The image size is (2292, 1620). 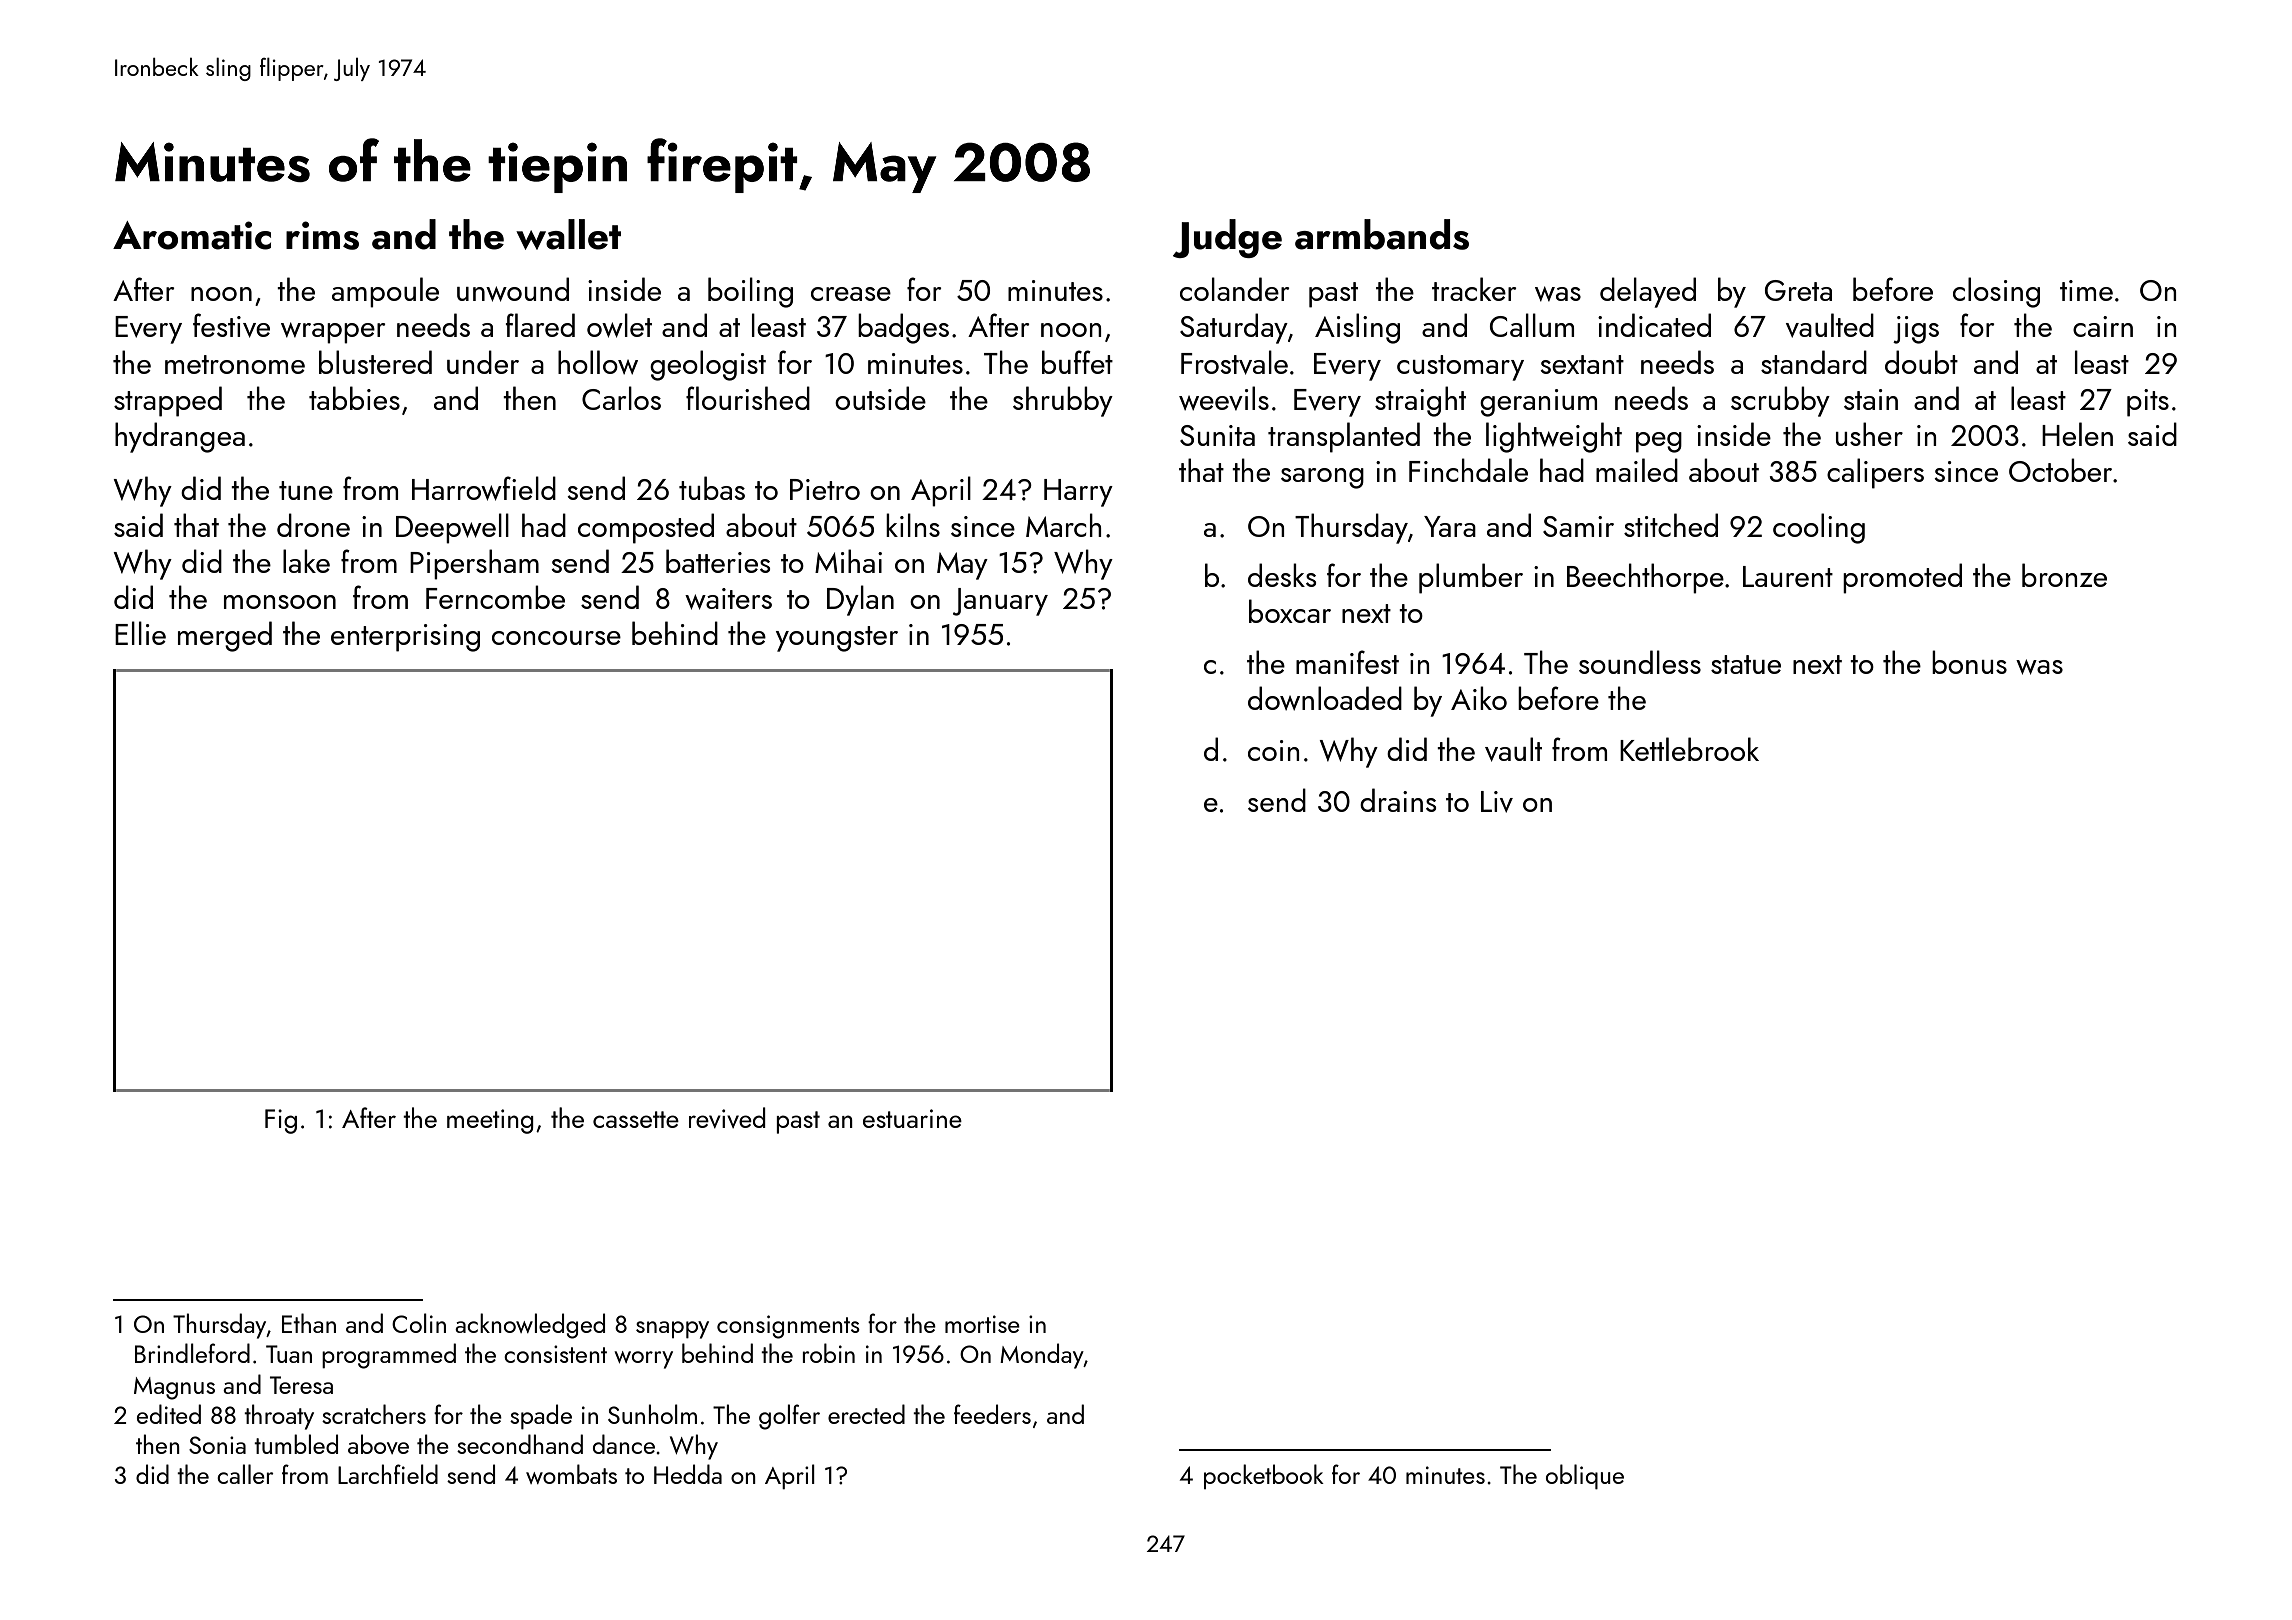 What do you see at coordinates (982, 1324) in the screenshot?
I see `mortise` at bounding box center [982, 1324].
